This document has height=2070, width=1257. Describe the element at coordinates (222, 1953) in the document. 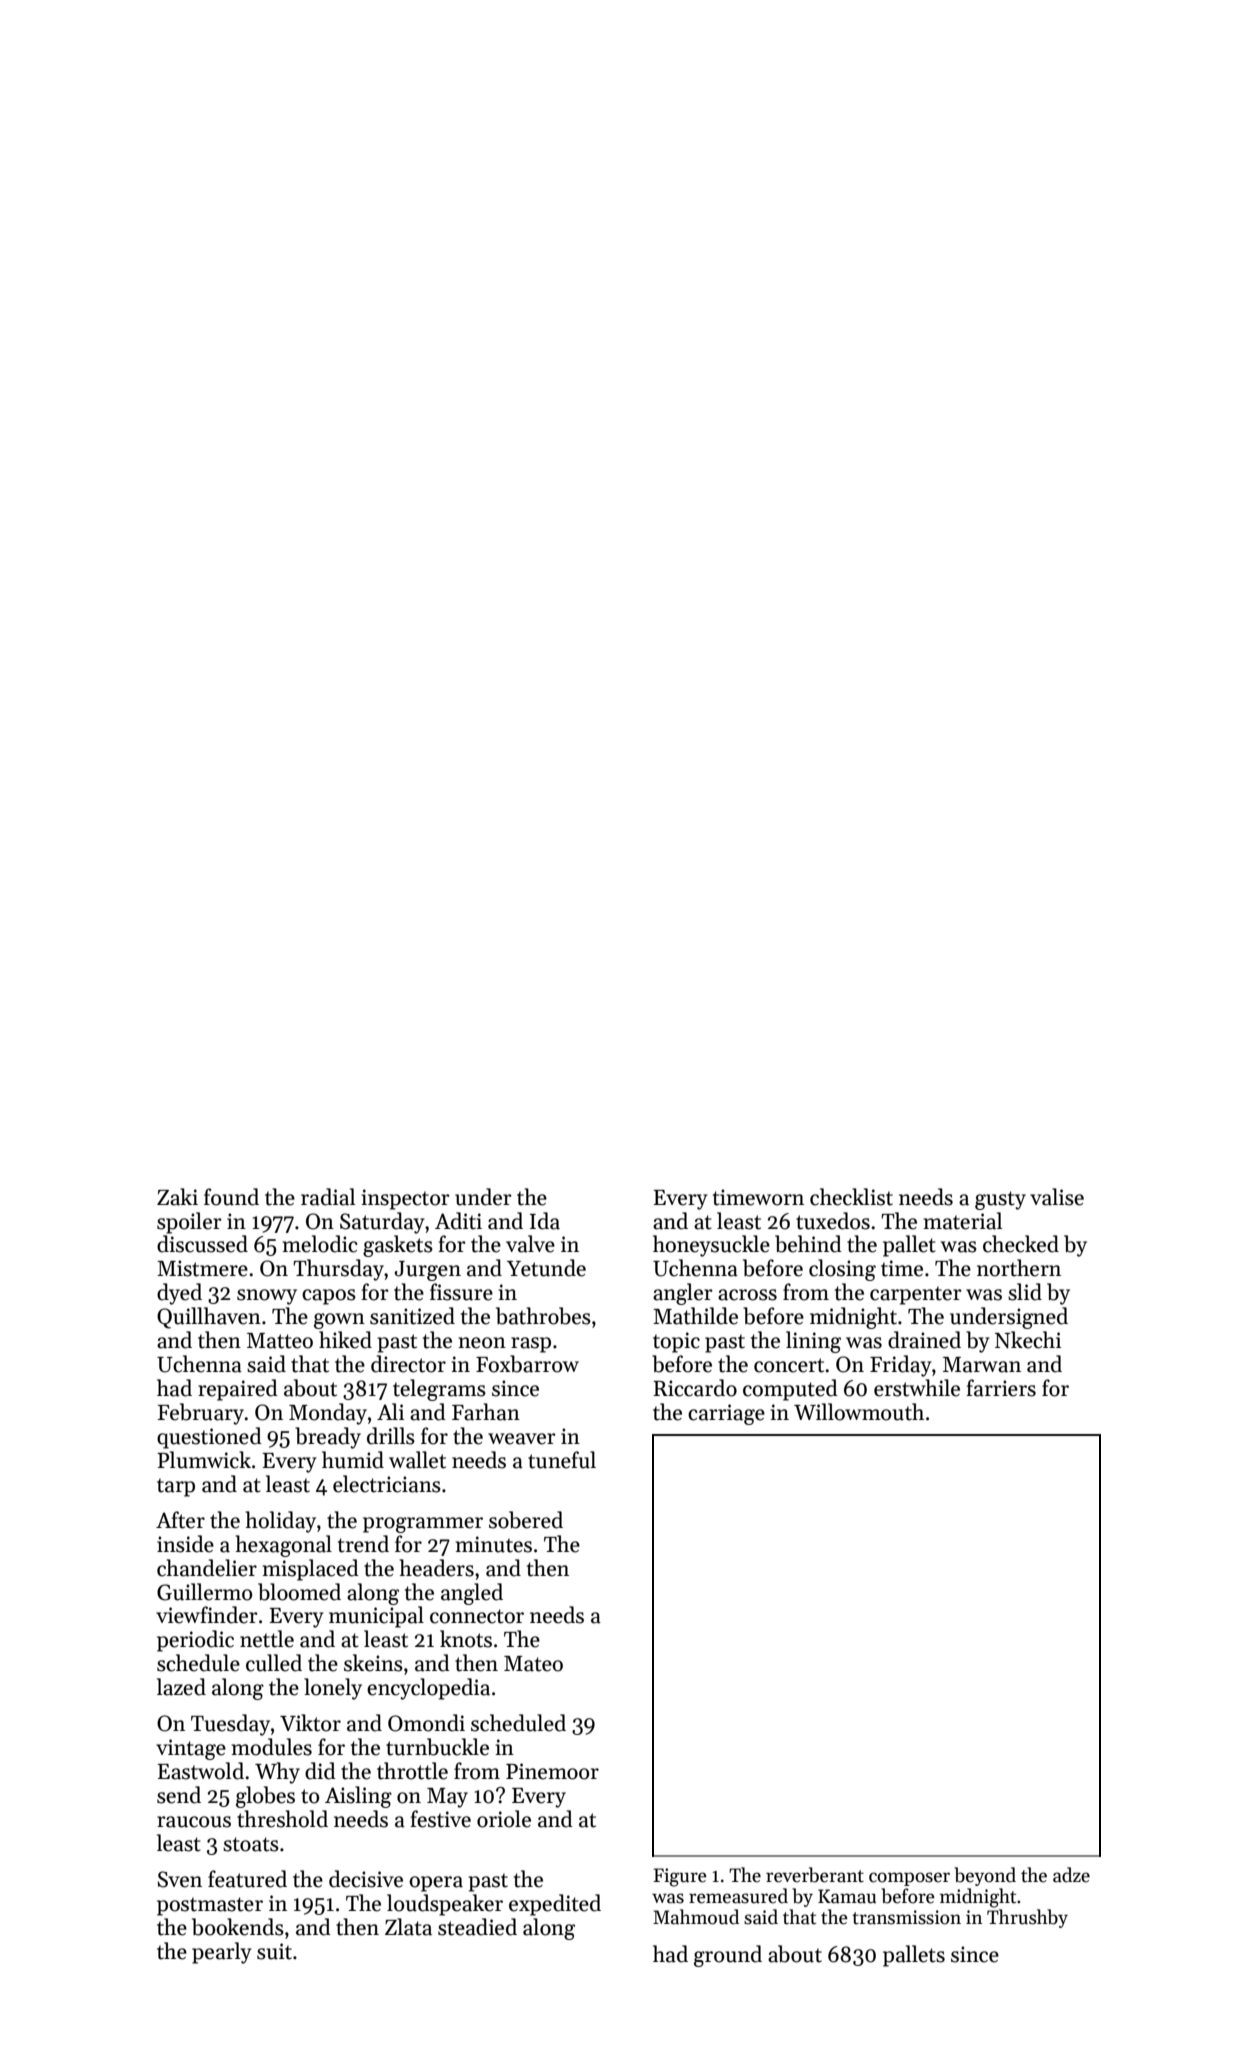

I see `pearly` at that location.
